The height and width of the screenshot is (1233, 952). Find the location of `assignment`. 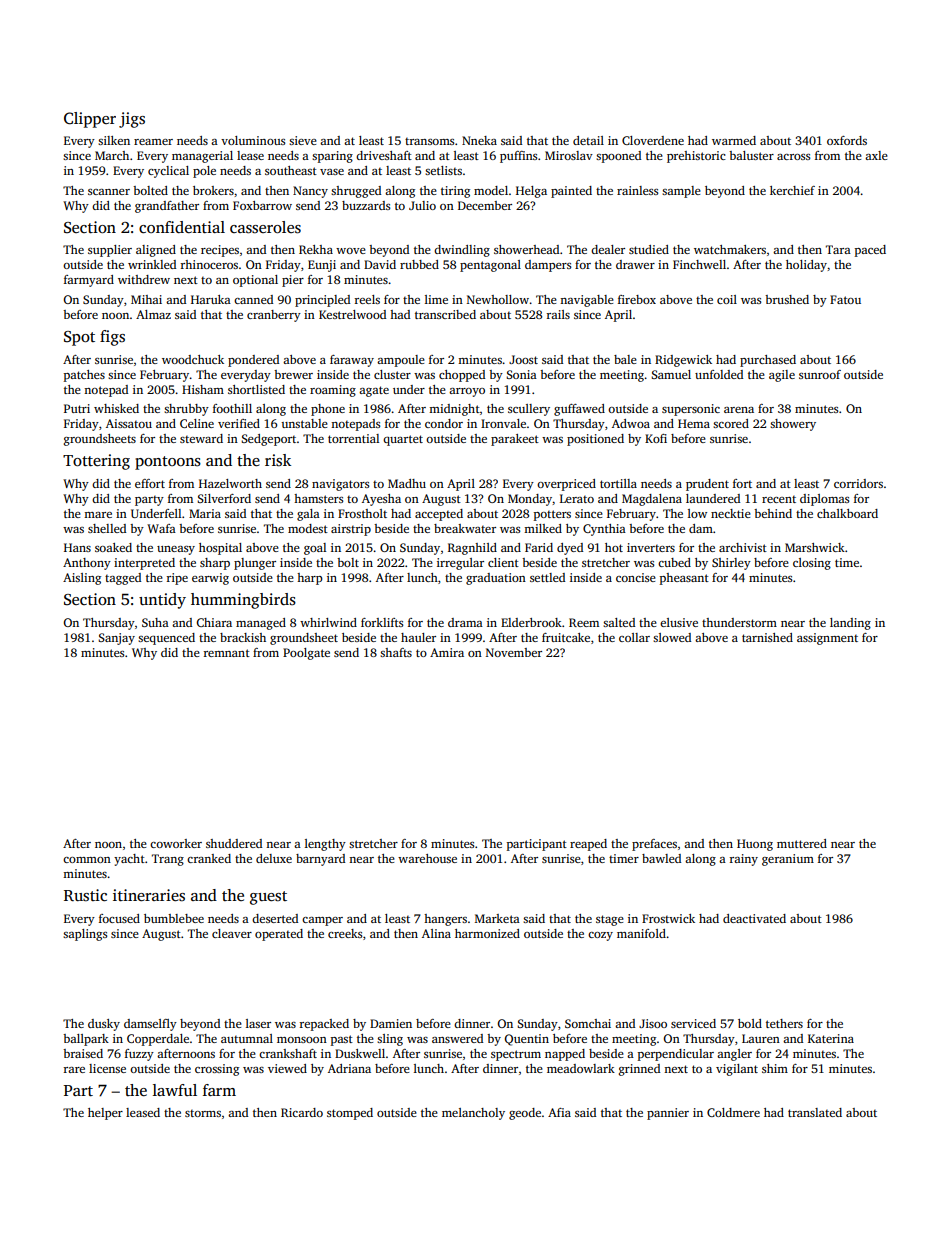

assignment is located at coordinates (827, 639).
